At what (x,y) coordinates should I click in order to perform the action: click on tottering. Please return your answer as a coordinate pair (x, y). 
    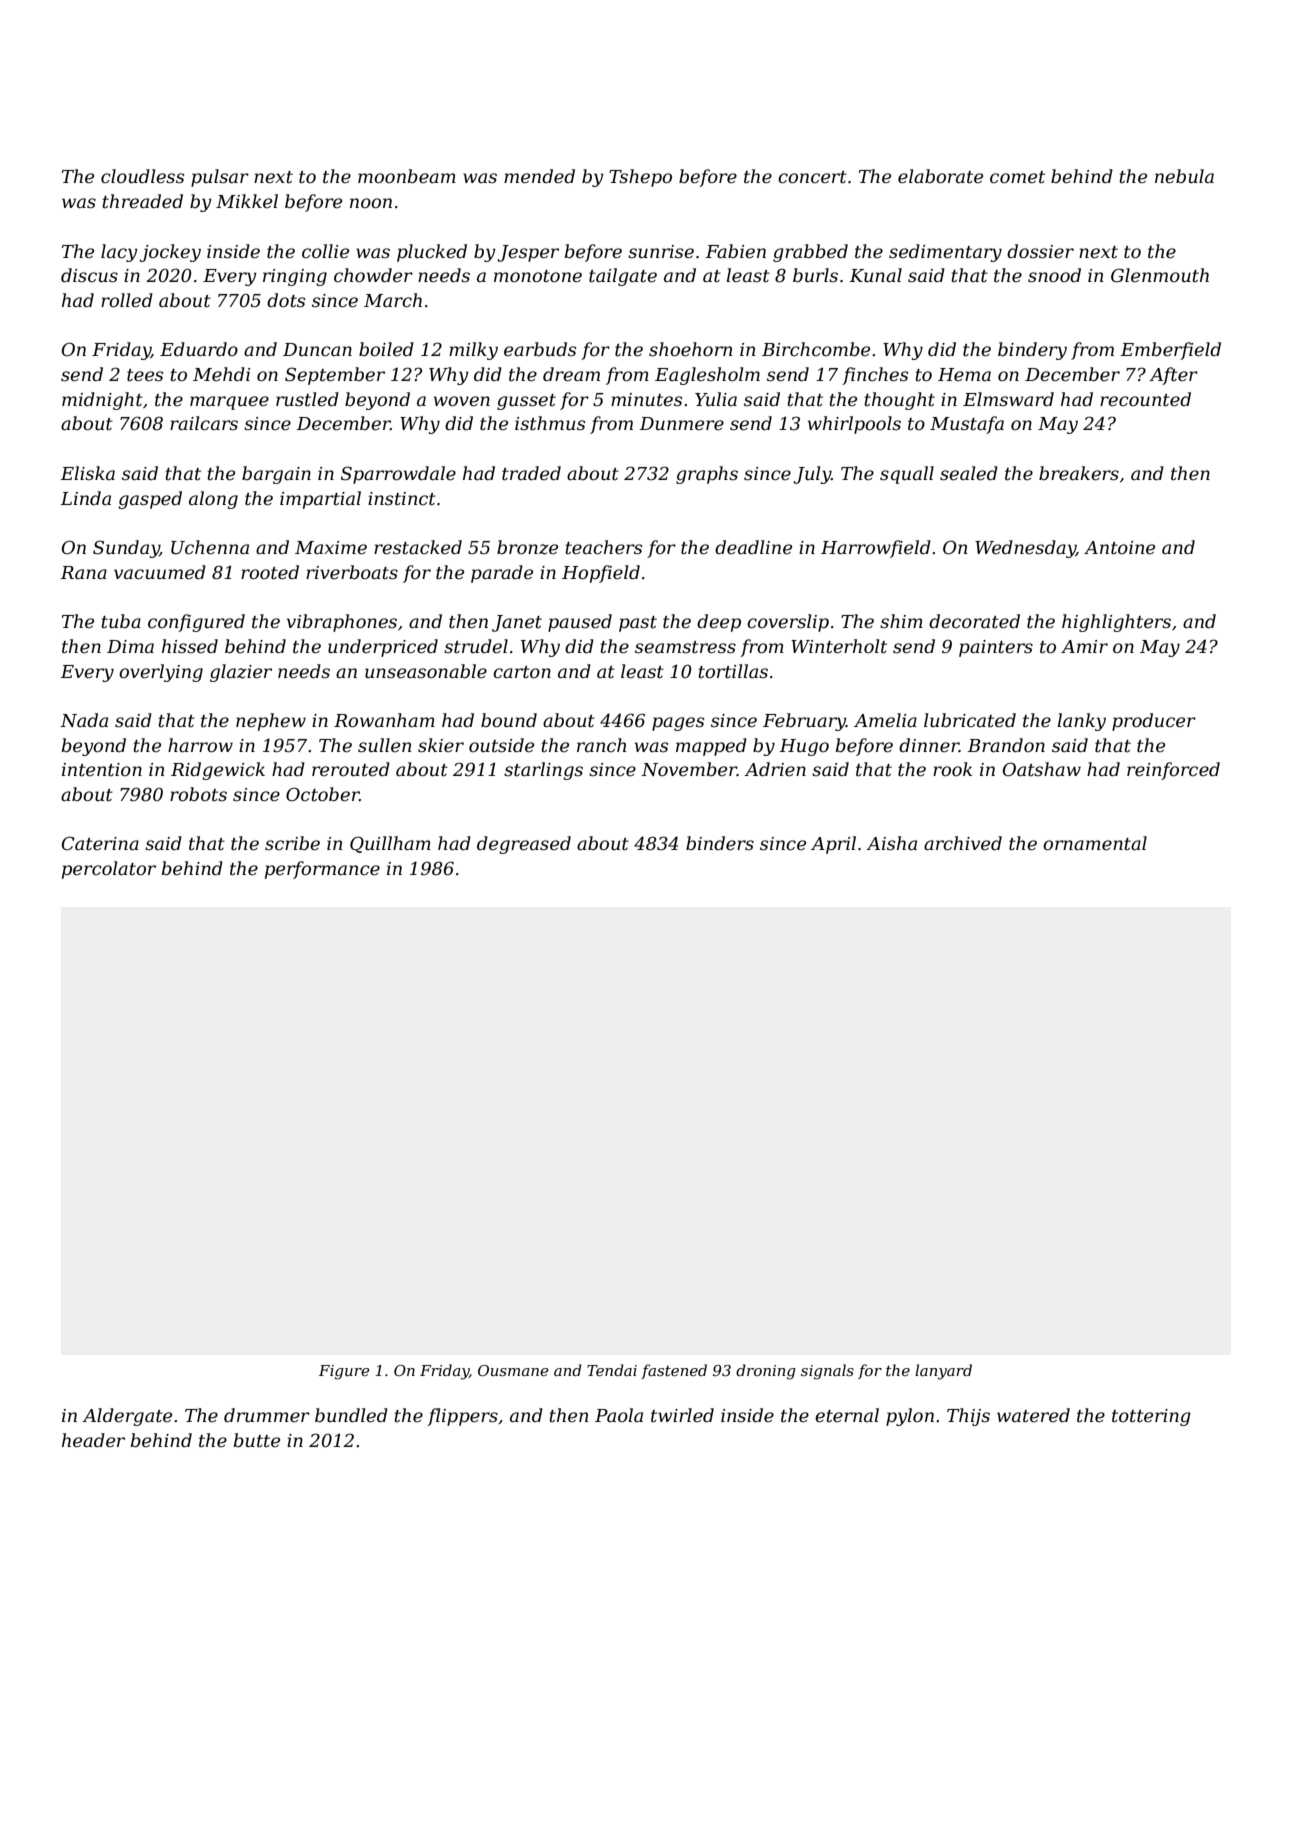
    Looking at the image, I should click on (1151, 1417).
